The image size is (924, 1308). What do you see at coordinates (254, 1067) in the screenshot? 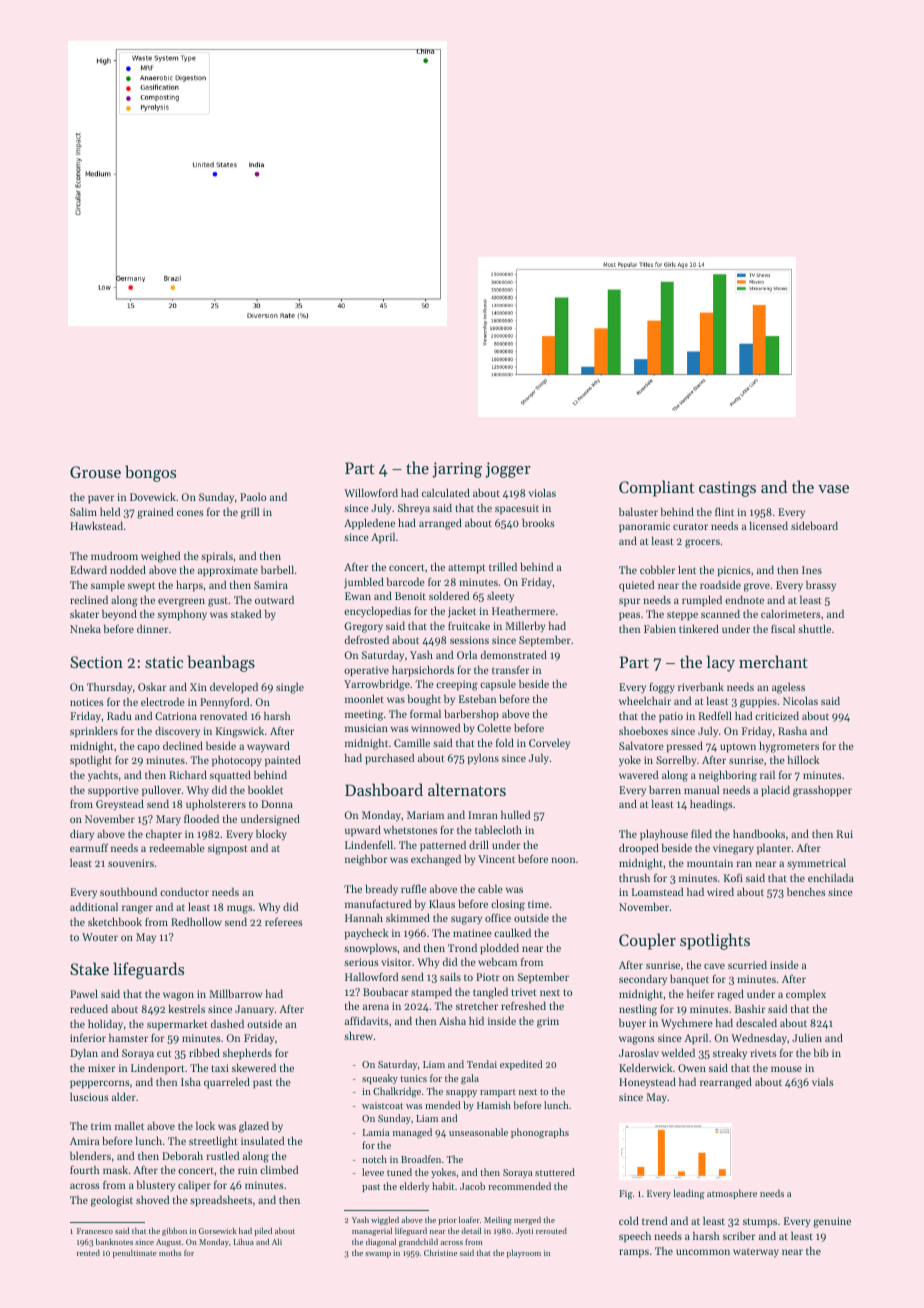
I see `skewered` at bounding box center [254, 1067].
